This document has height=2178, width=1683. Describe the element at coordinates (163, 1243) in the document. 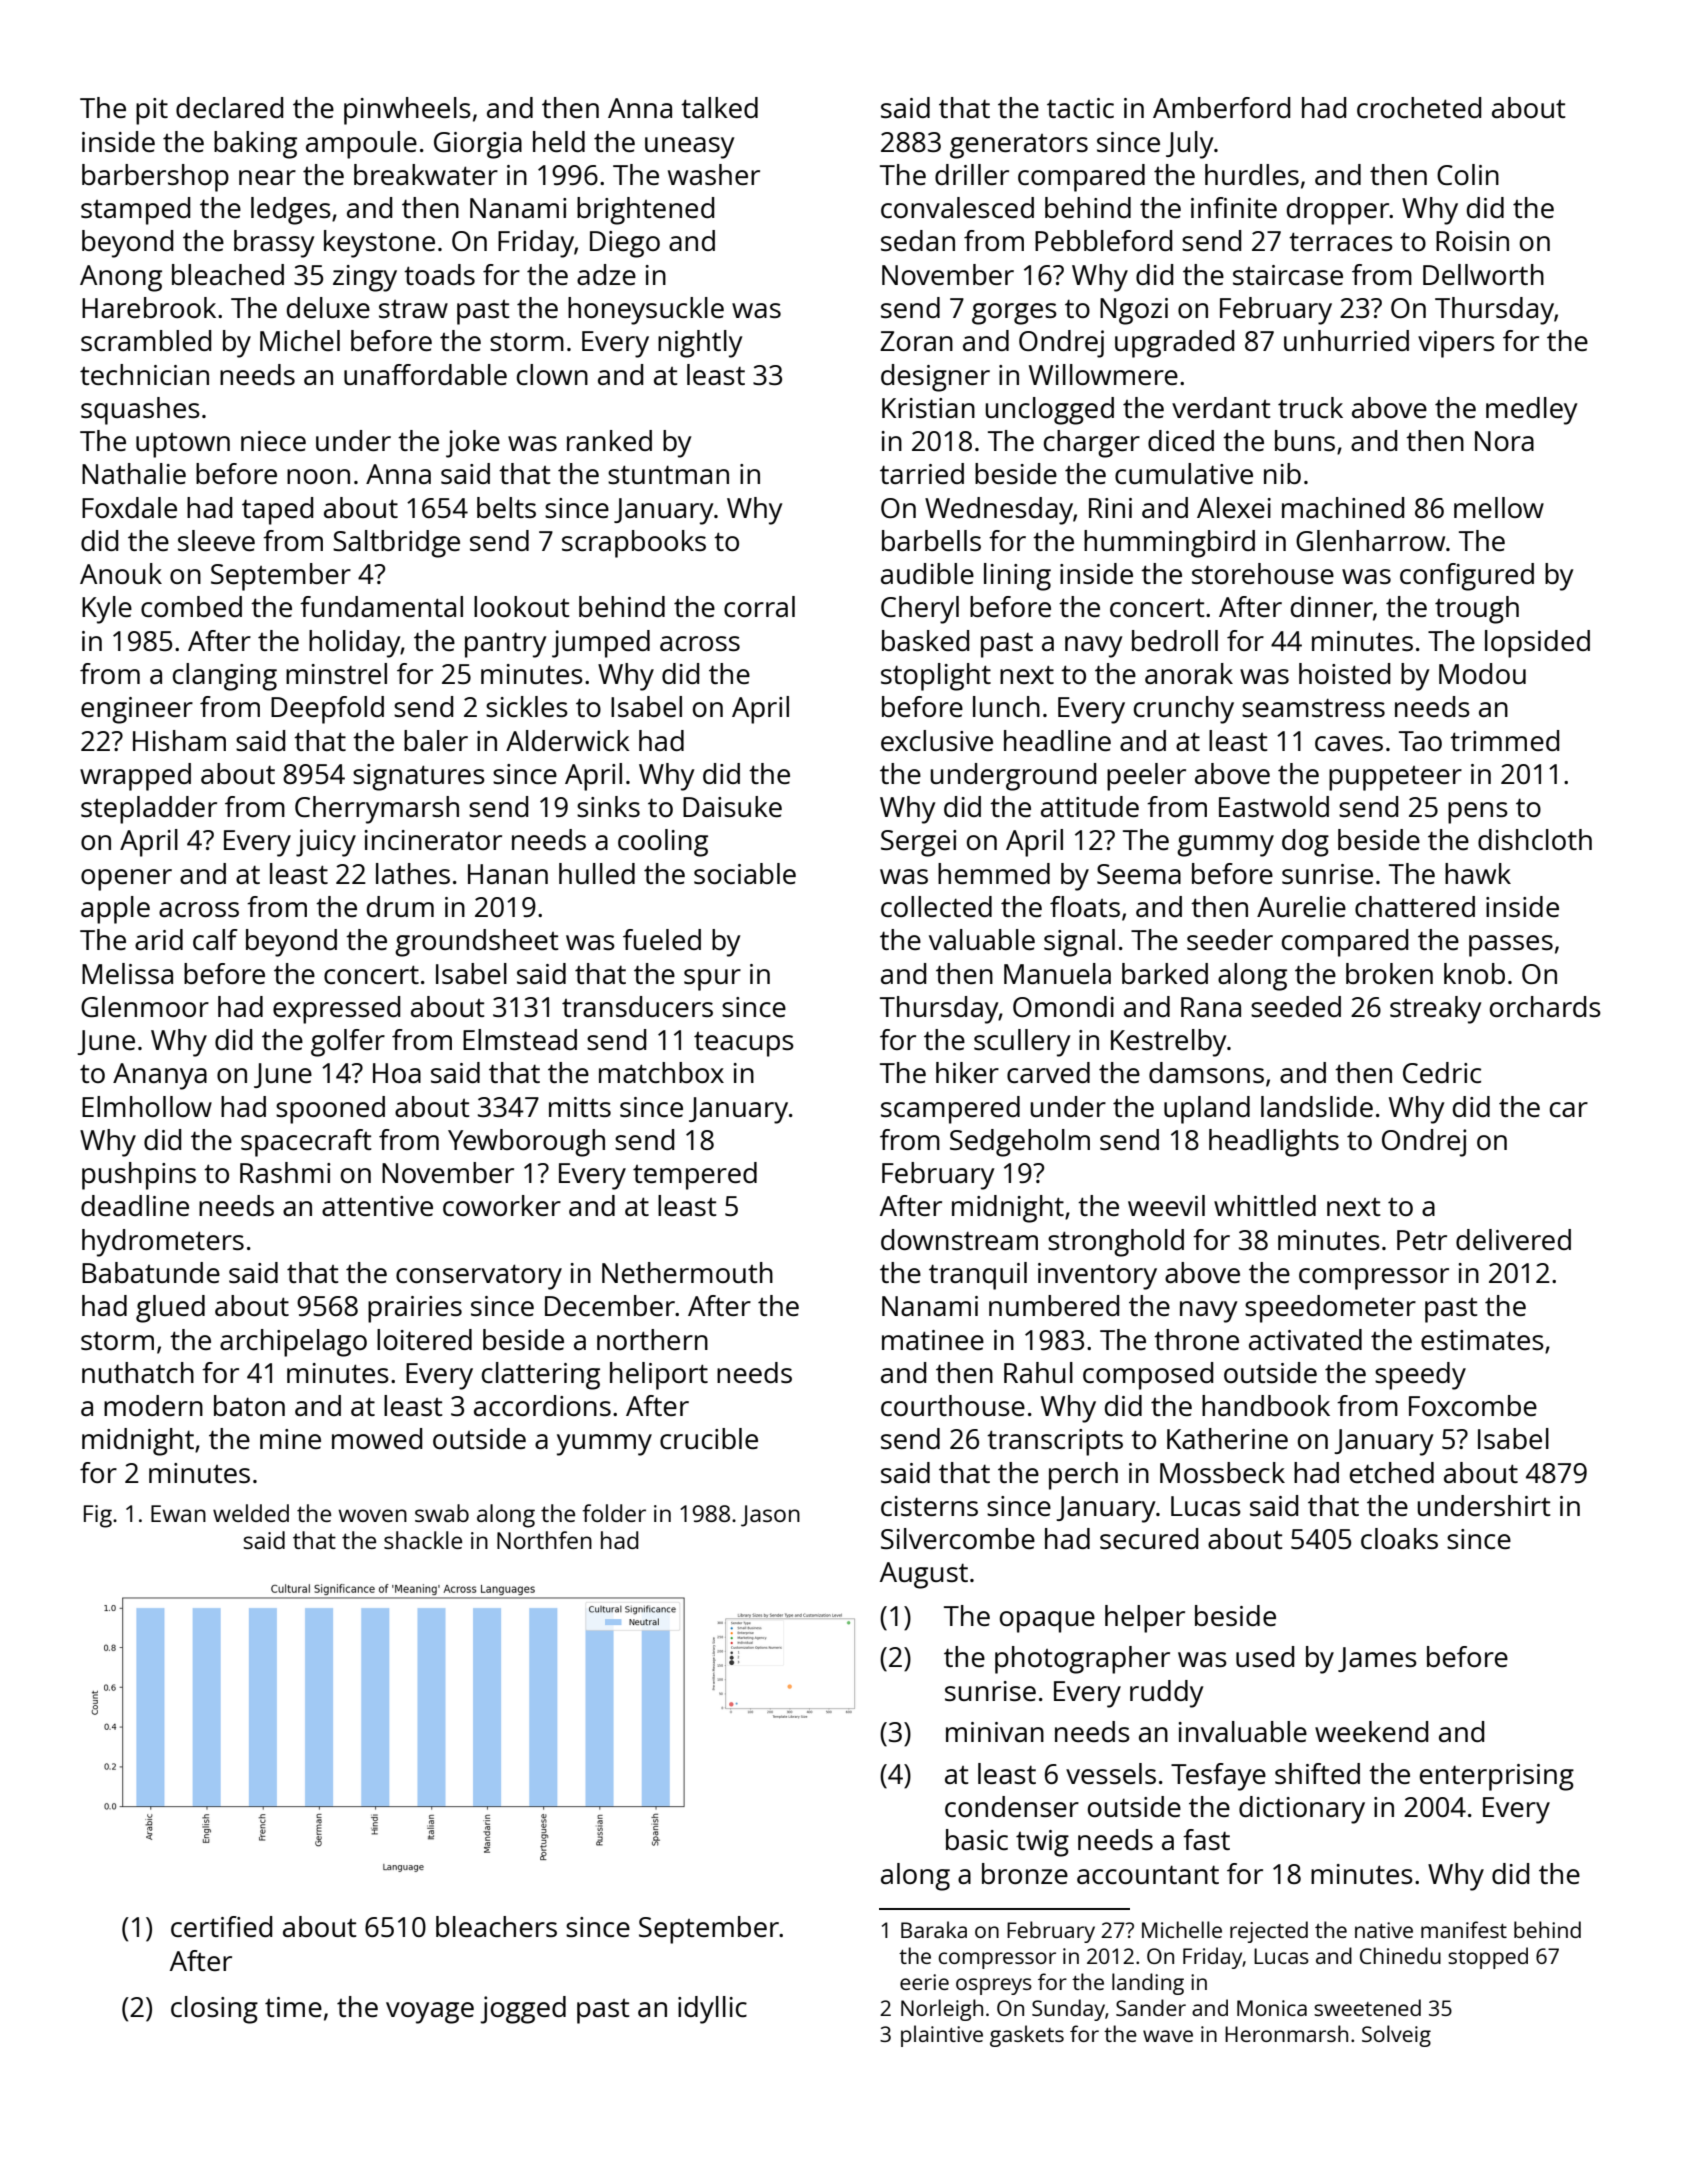

I see `hydrometers` at that location.
